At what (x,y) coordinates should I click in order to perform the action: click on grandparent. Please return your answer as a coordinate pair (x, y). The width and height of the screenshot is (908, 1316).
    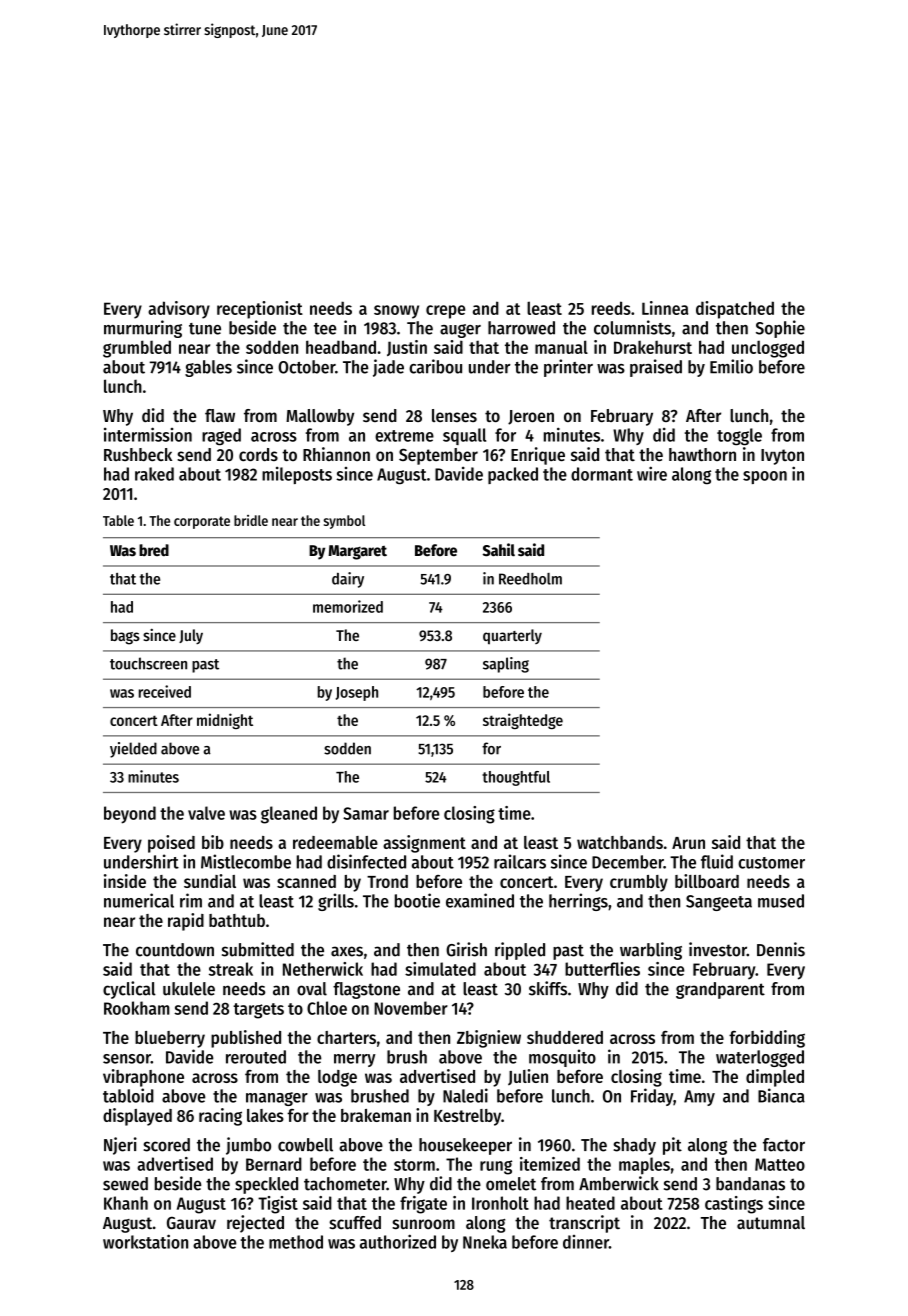
    Looking at the image, I should click on (720, 990).
